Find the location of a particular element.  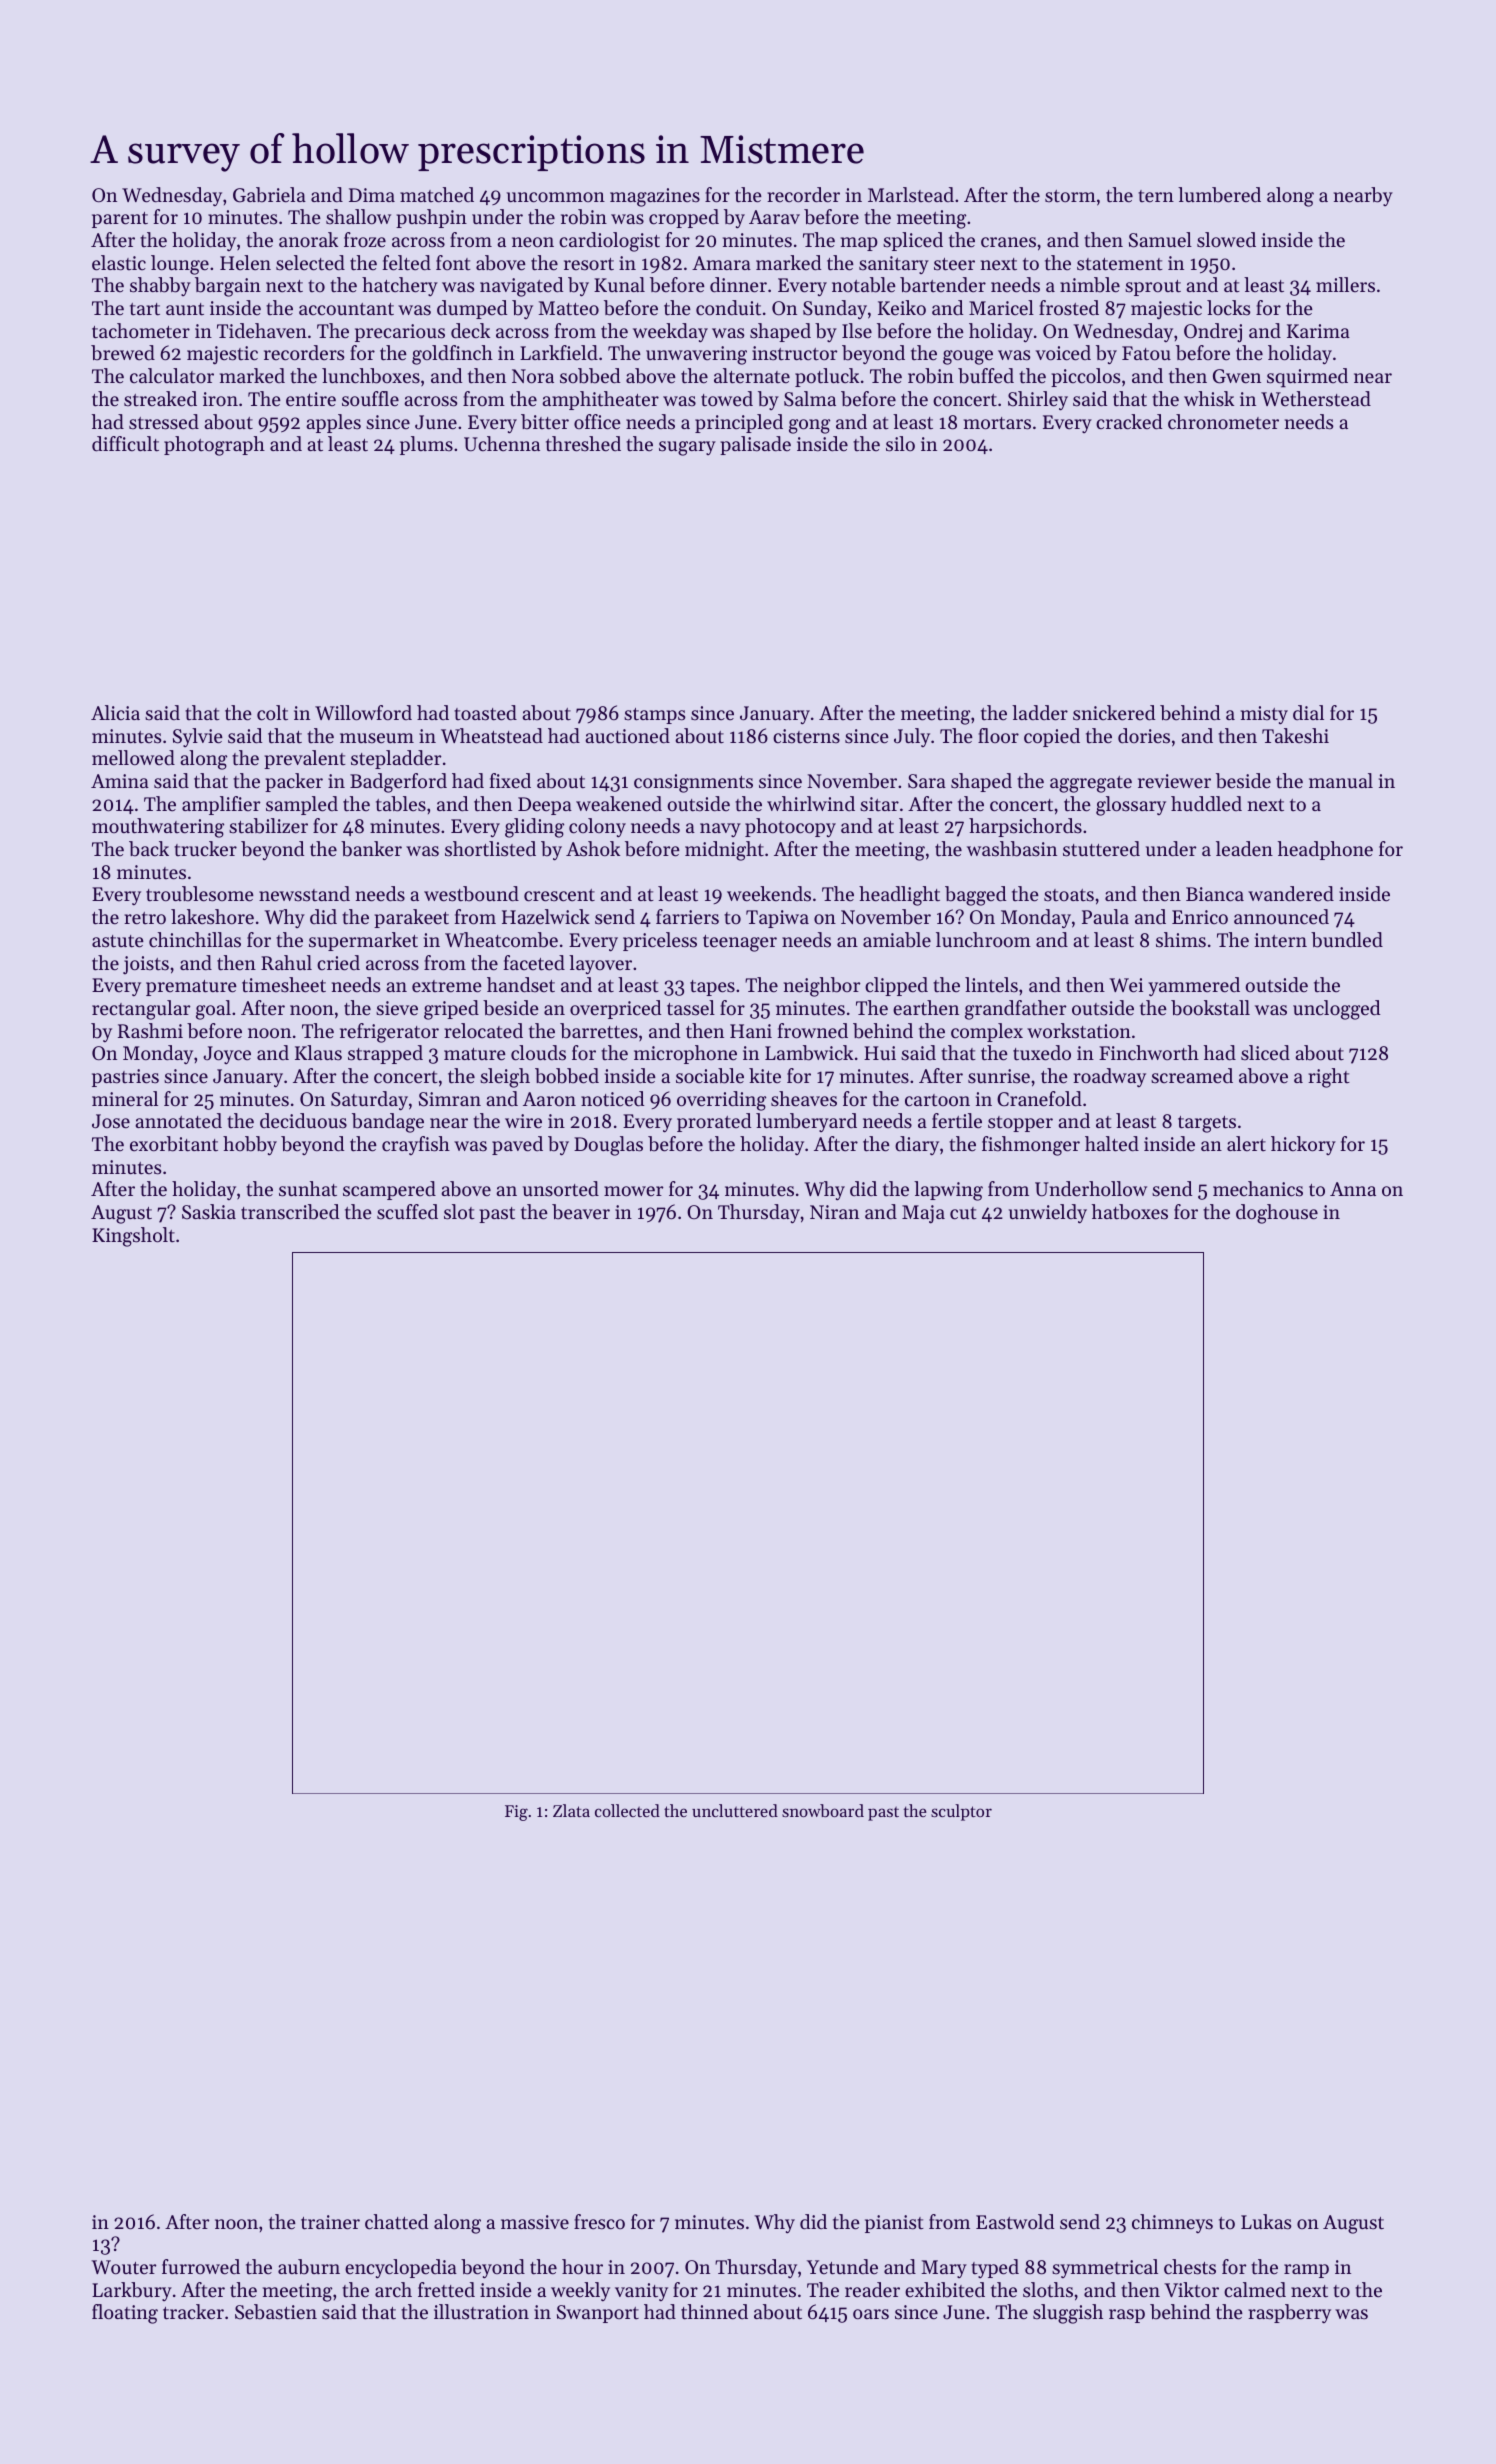

lumbered is located at coordinates (1219, 195).
